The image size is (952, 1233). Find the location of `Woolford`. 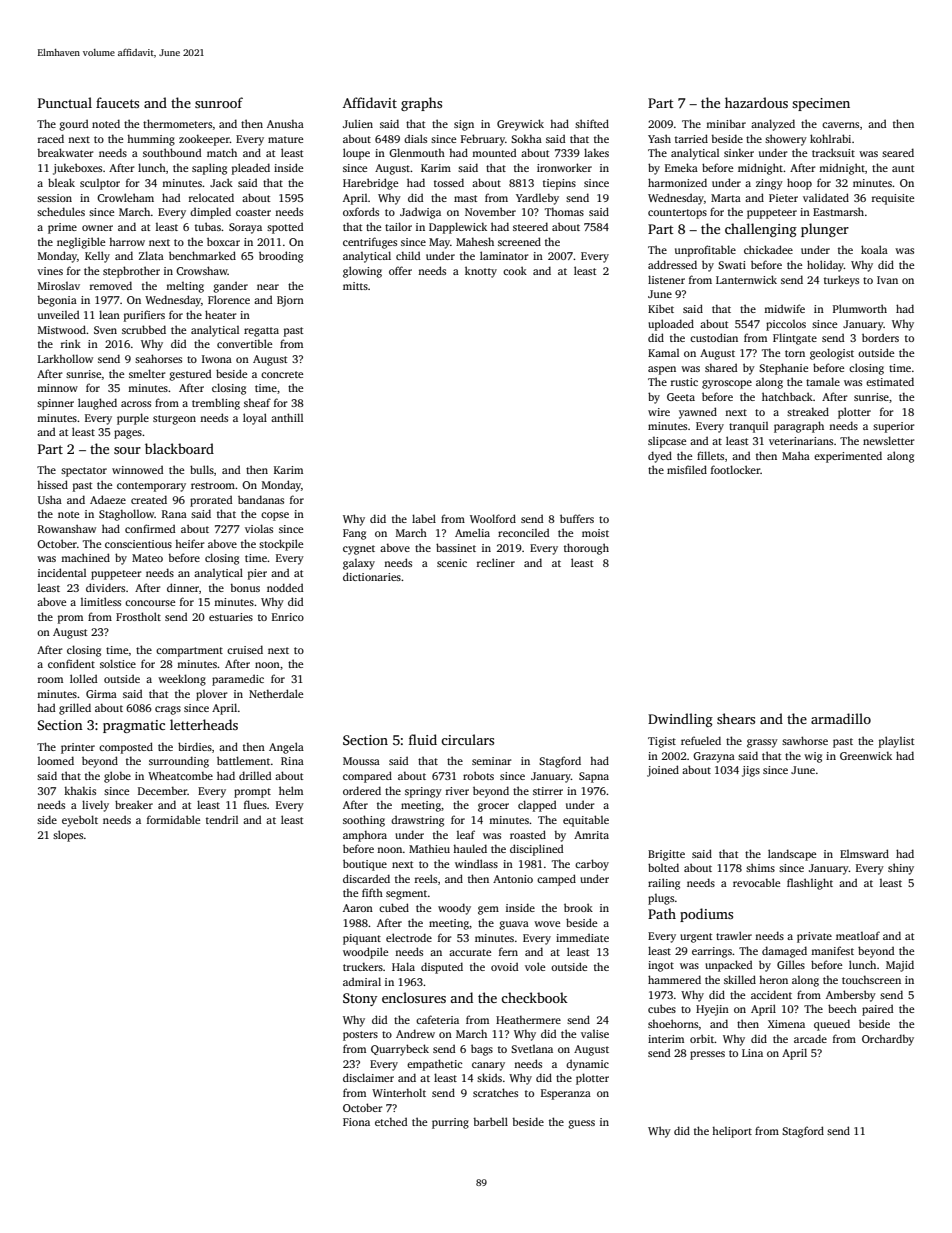

Woolford is located at coordinates (493, 518).
